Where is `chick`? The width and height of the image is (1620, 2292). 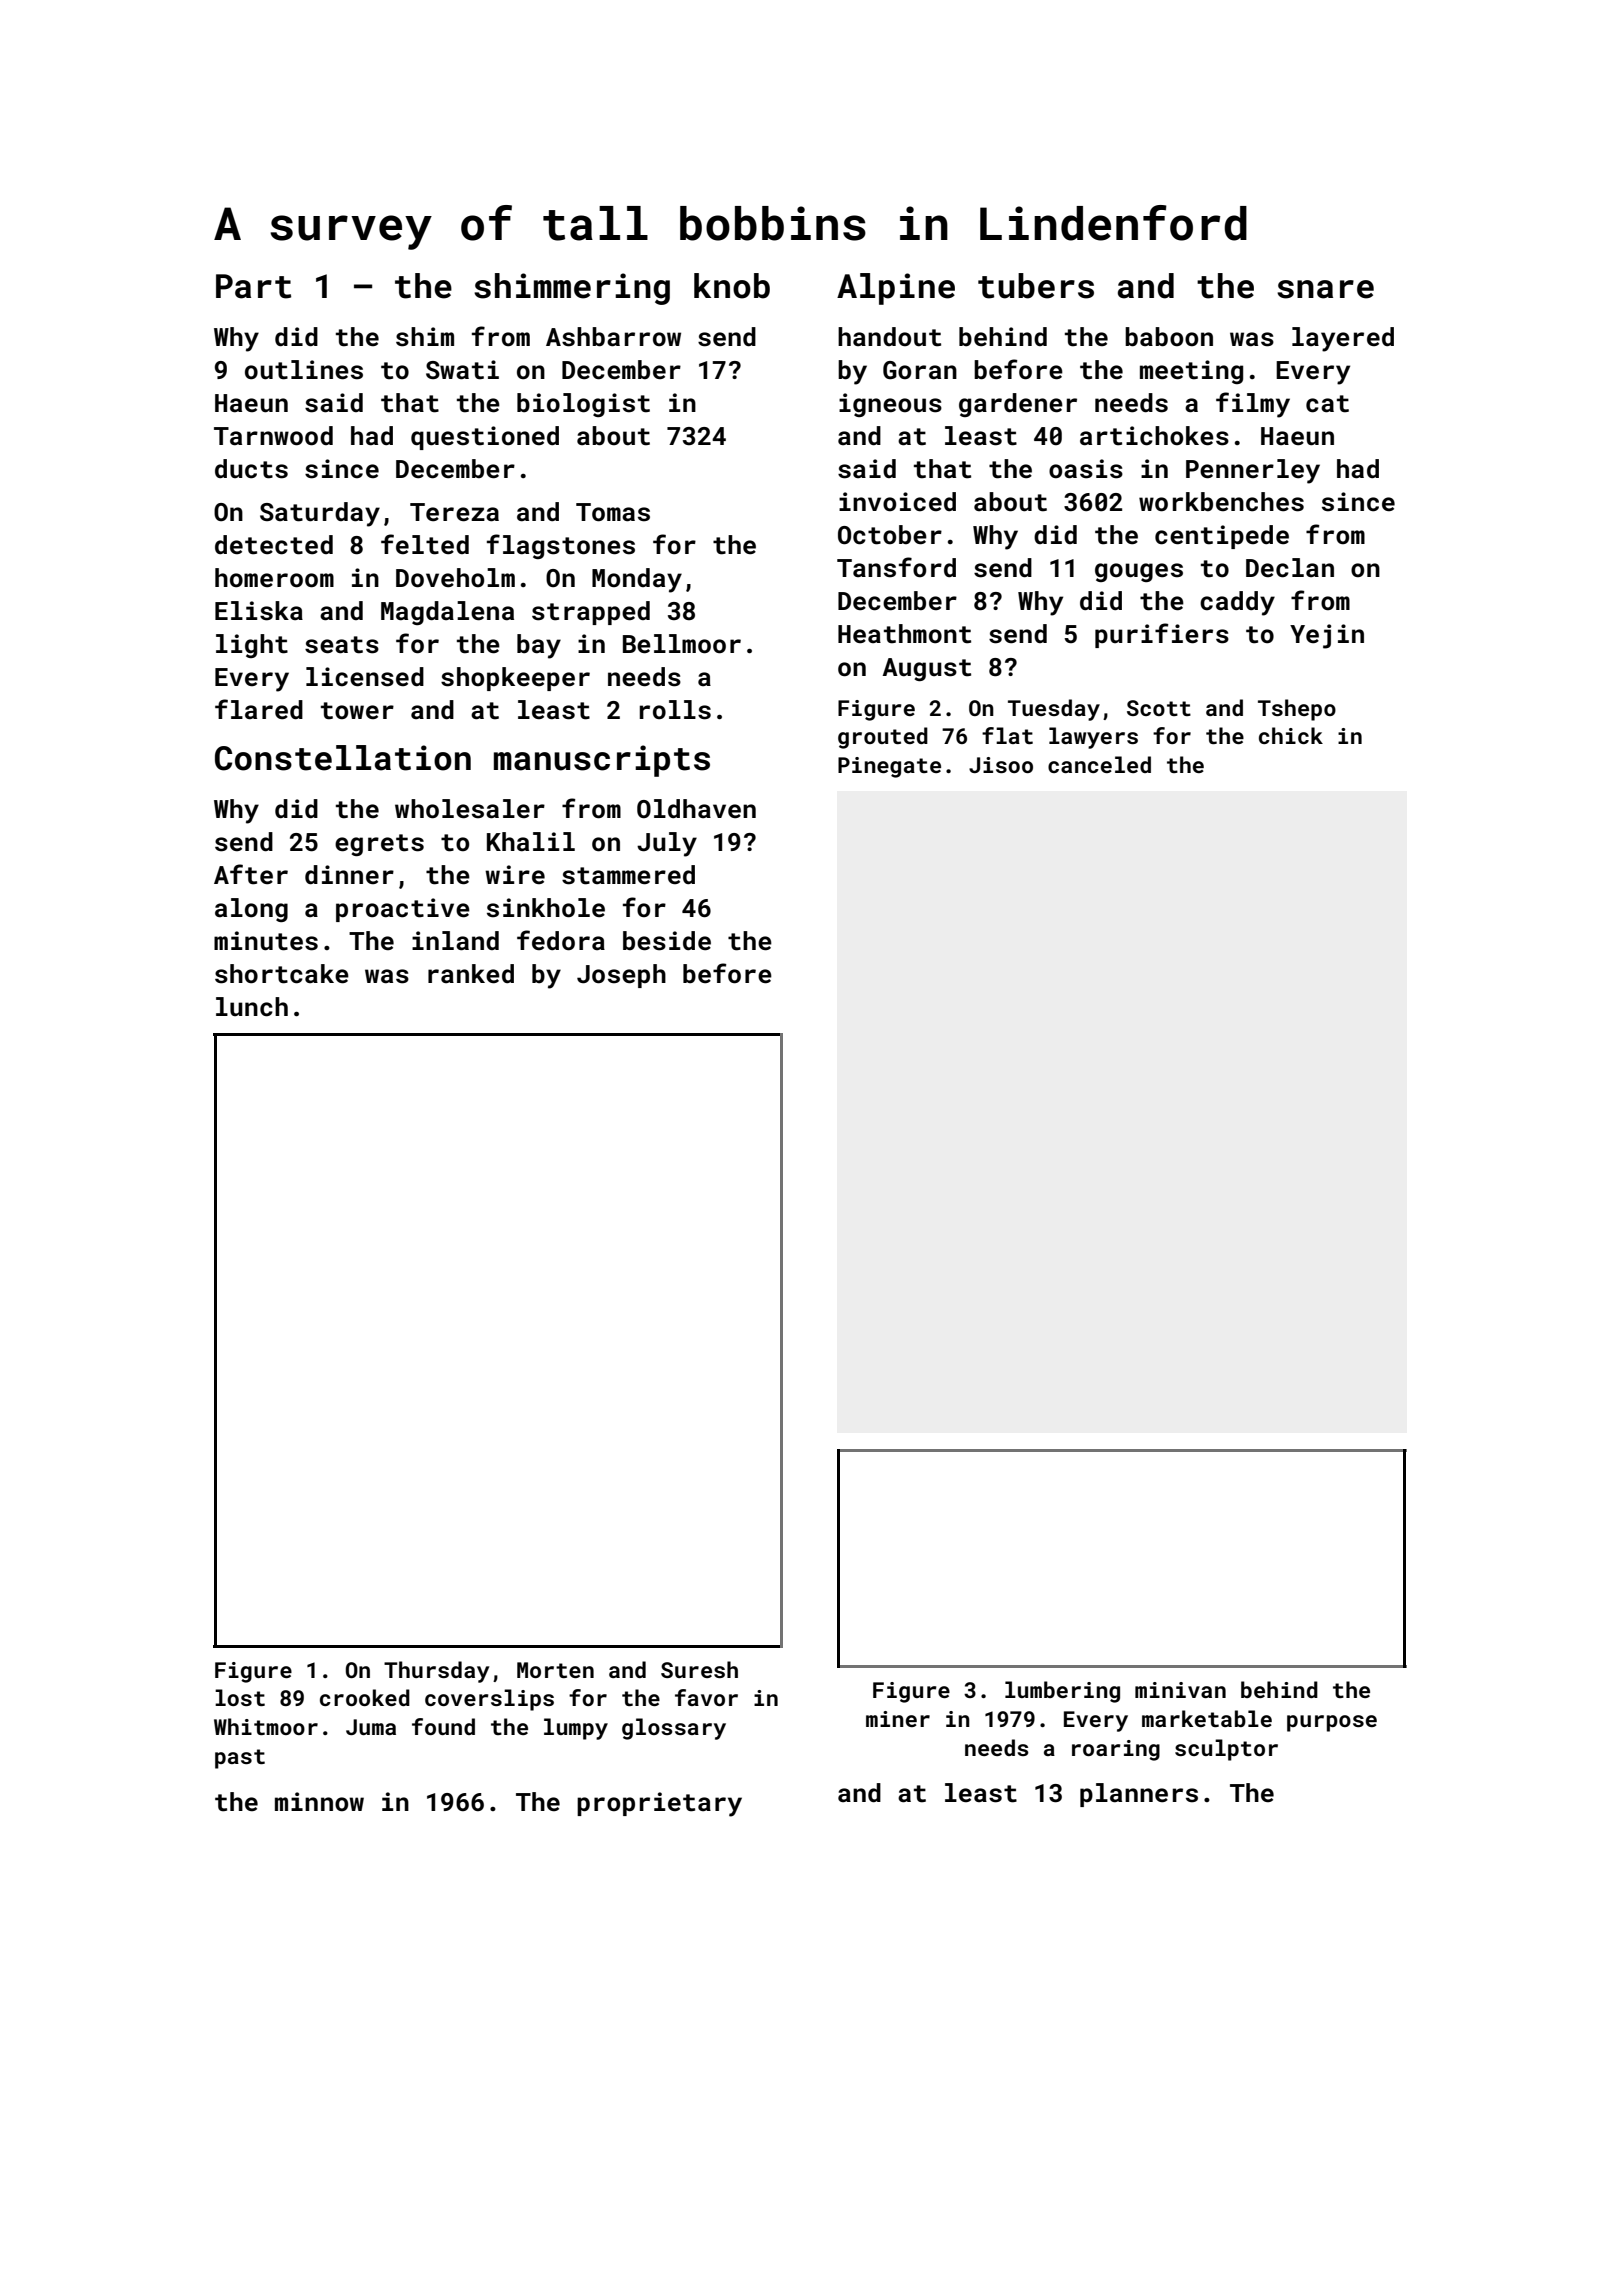
chick is located at coordinates (1291, 735).
